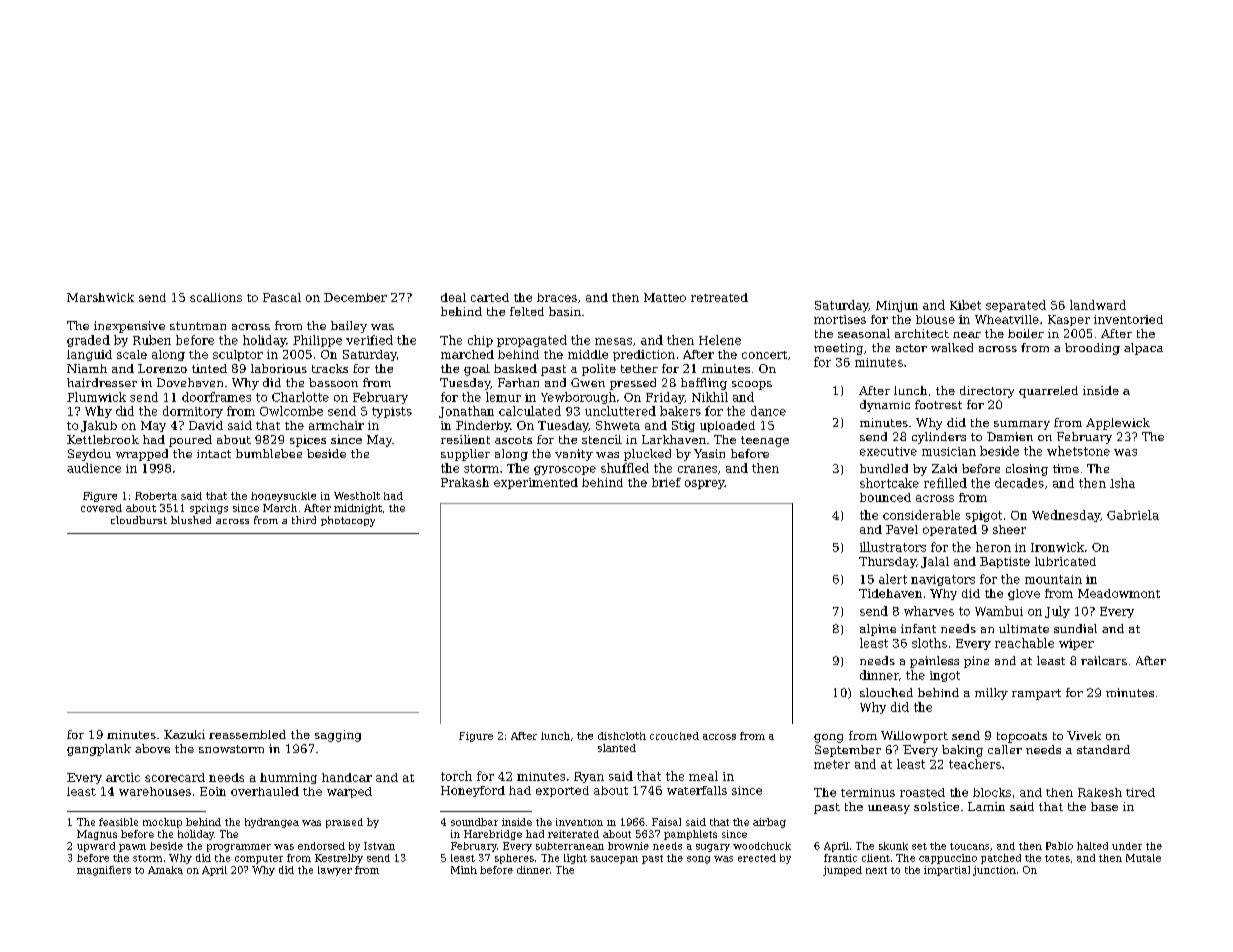  What do you see at coordinates (949, 451) in the page?
I see `musician` at bounding box center [949, 451].
